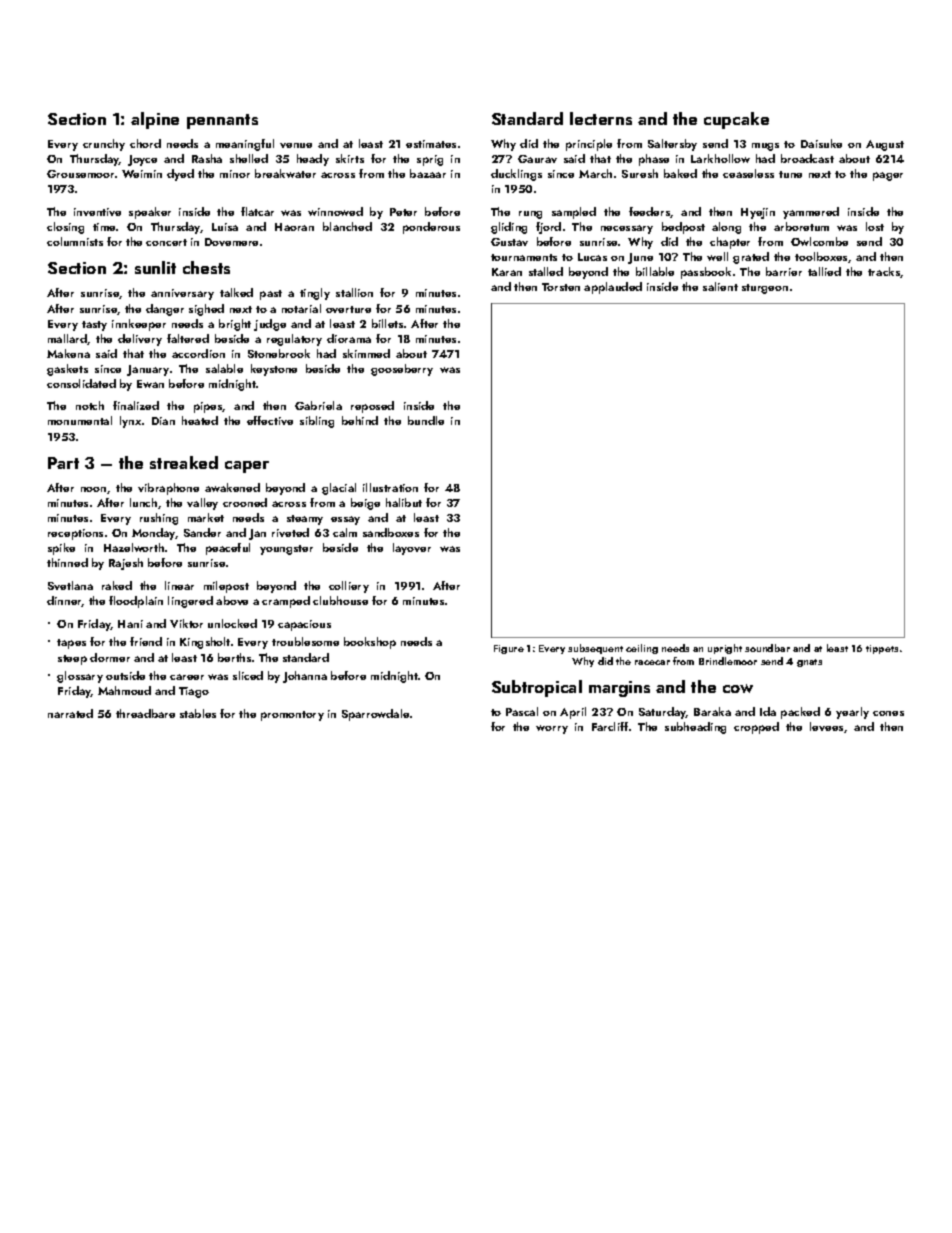  What do you see at coordinates (695, 728) in the screenshot?
I see `subheading` at bounding box center [695, 728].
